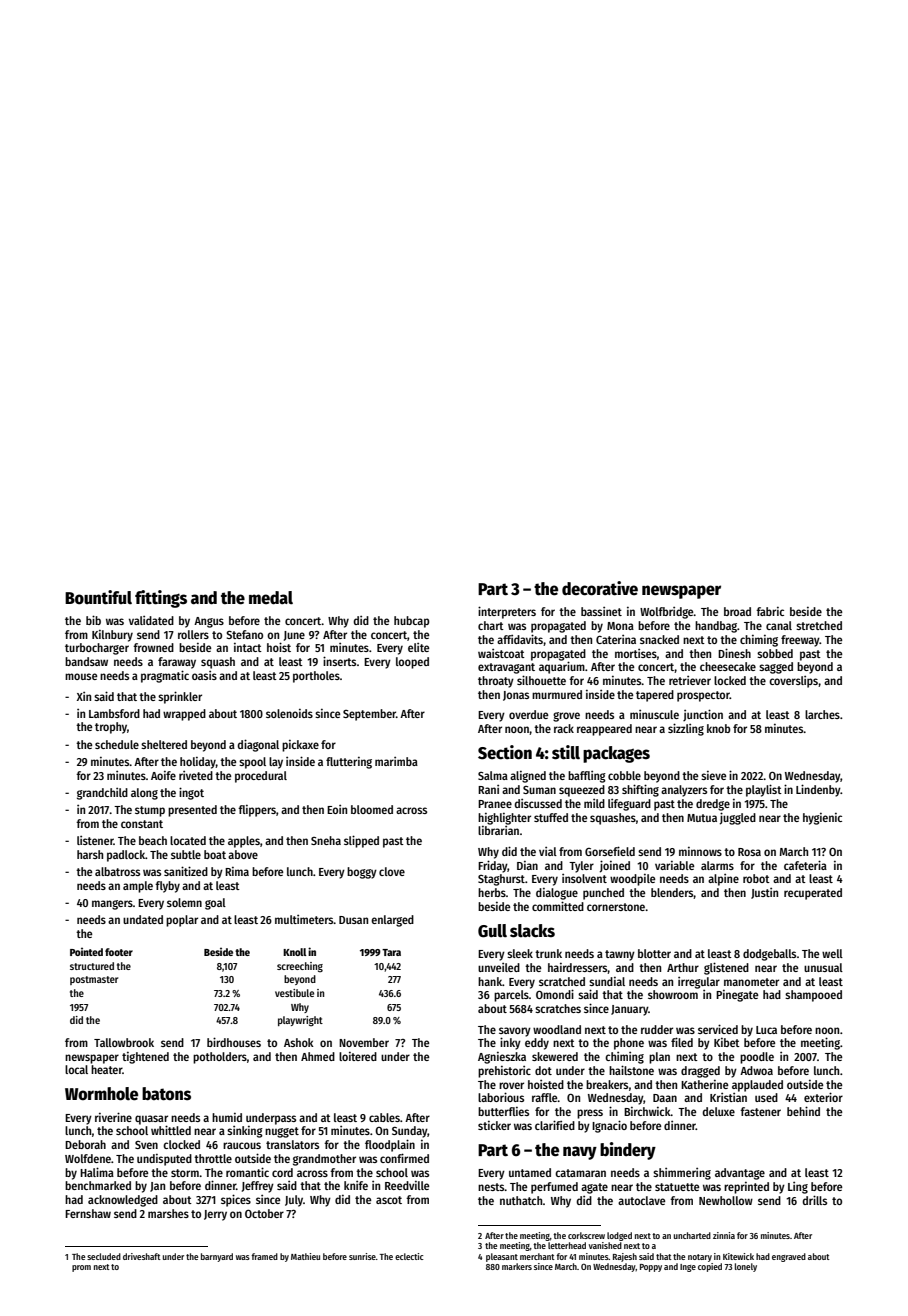 This screenshot has width=908, height=1316. Describe the element at coordinates (213, 1158) in the screenshot. I see `throttle` at that location.
